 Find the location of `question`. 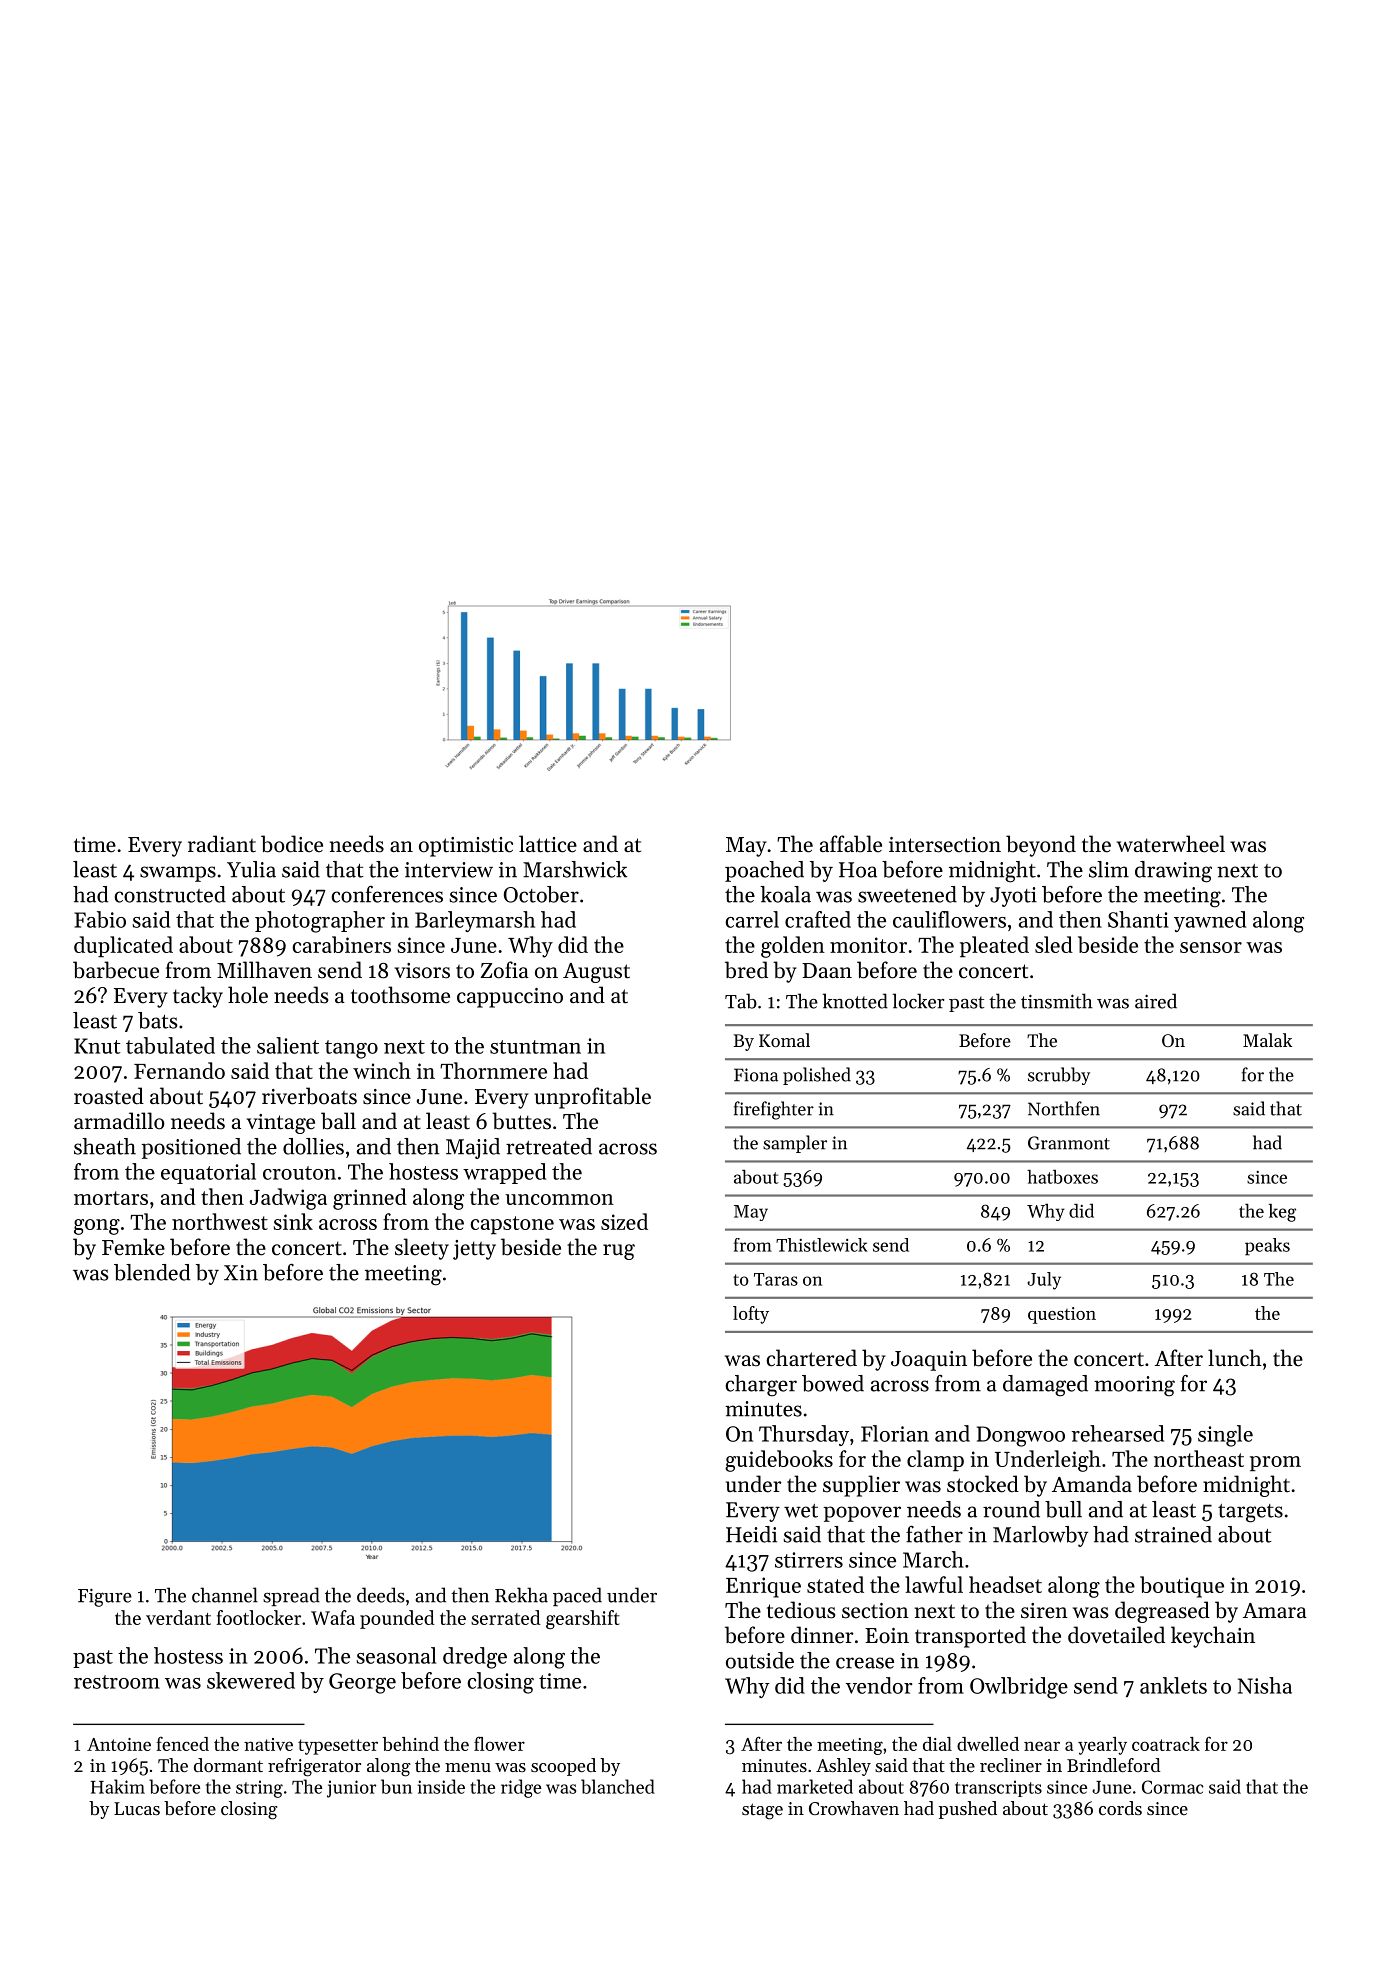

question is located at coordinates (1062, 1315).
